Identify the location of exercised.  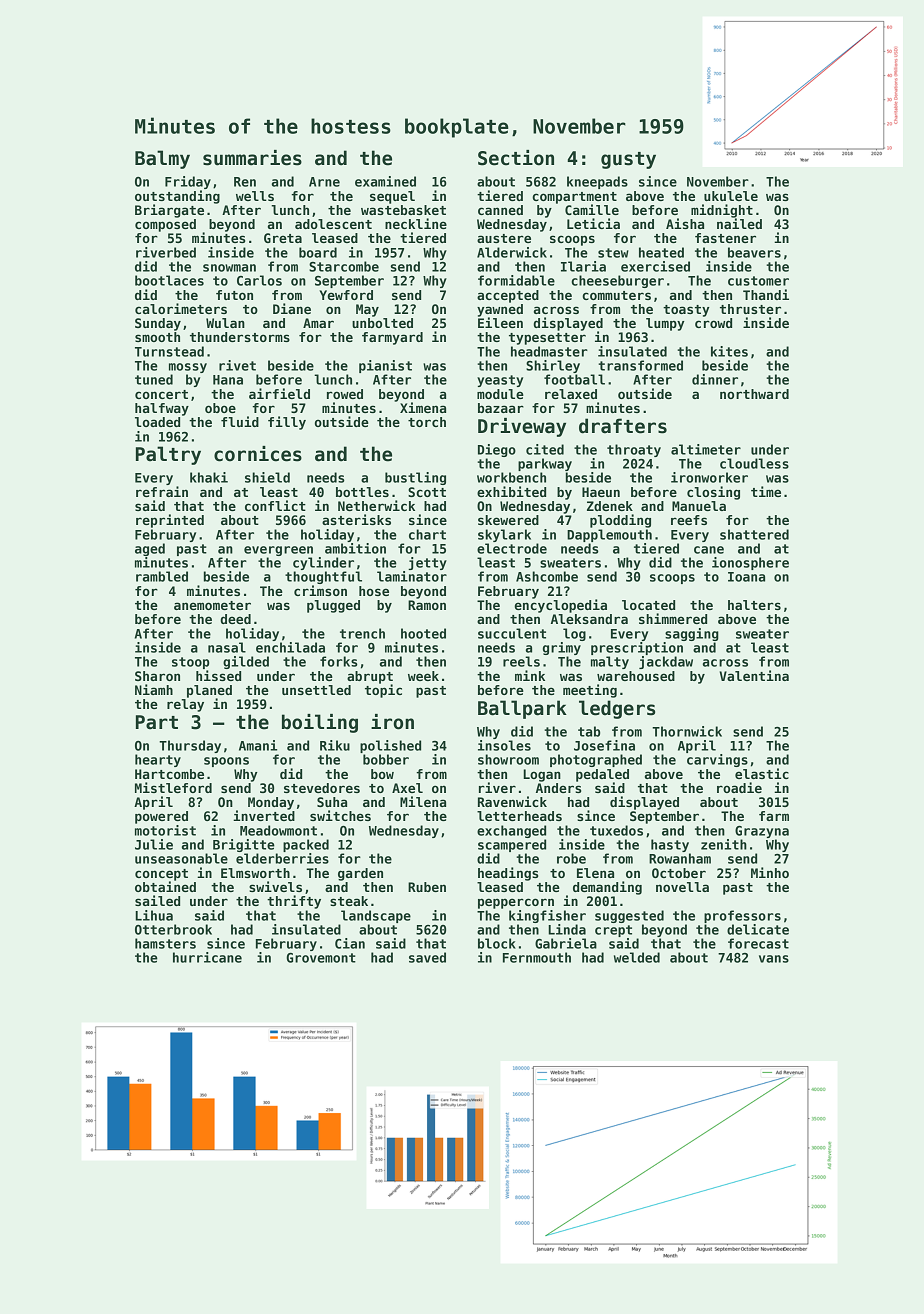
(655, 266).
